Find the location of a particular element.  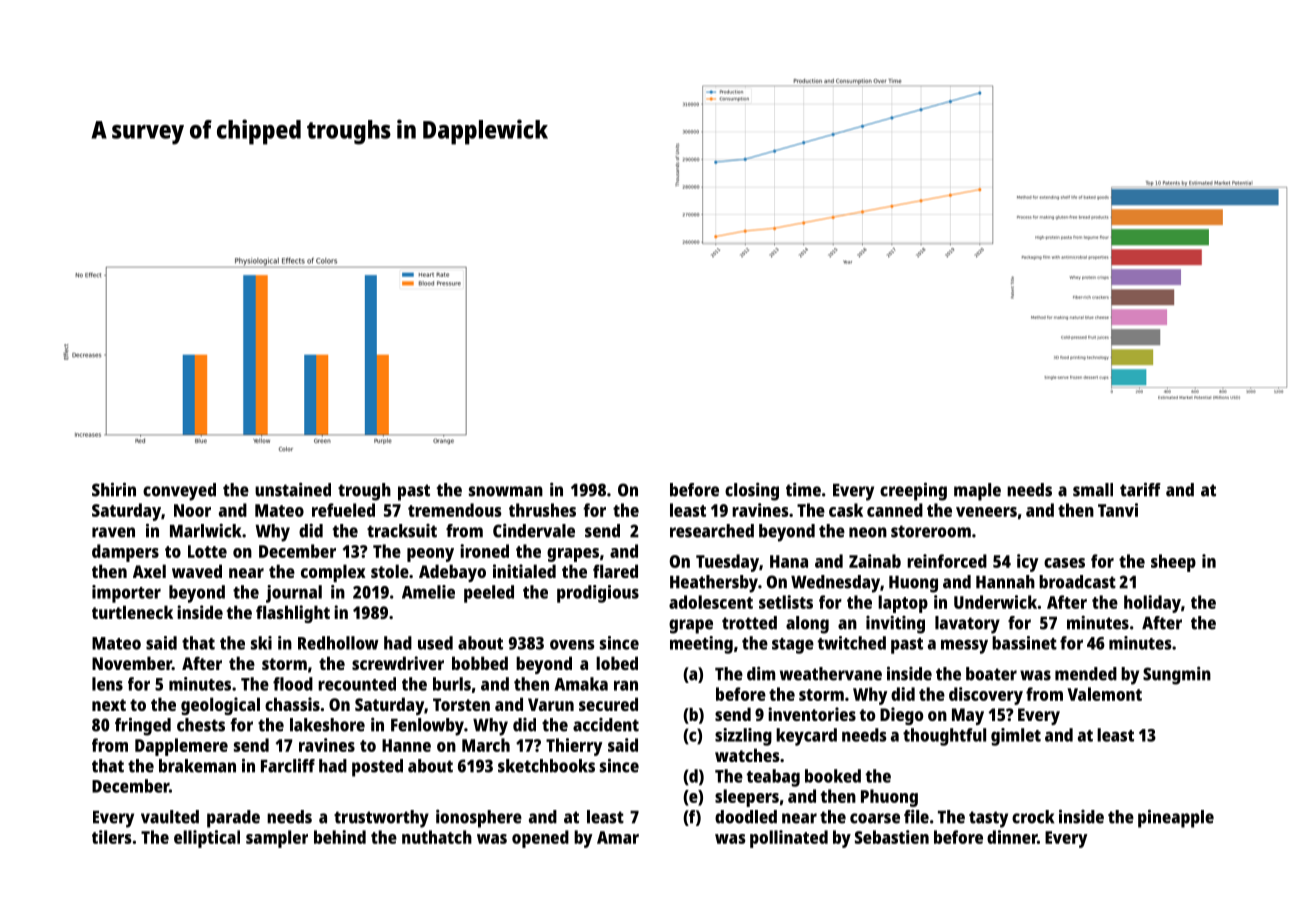

ski is located at coordinates (261, 643).
